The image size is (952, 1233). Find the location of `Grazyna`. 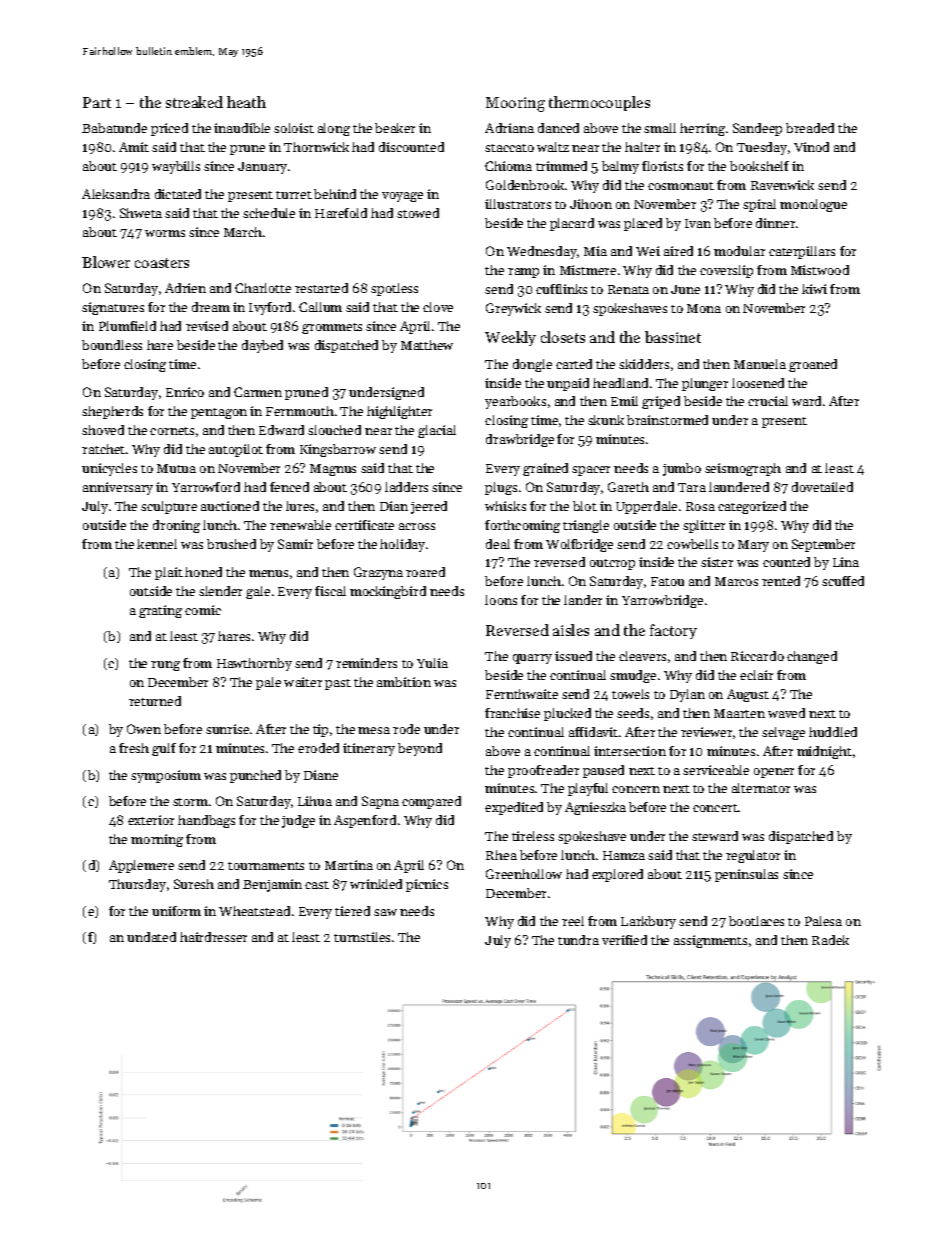

Grazyna is located at coordinates (378, 573).
